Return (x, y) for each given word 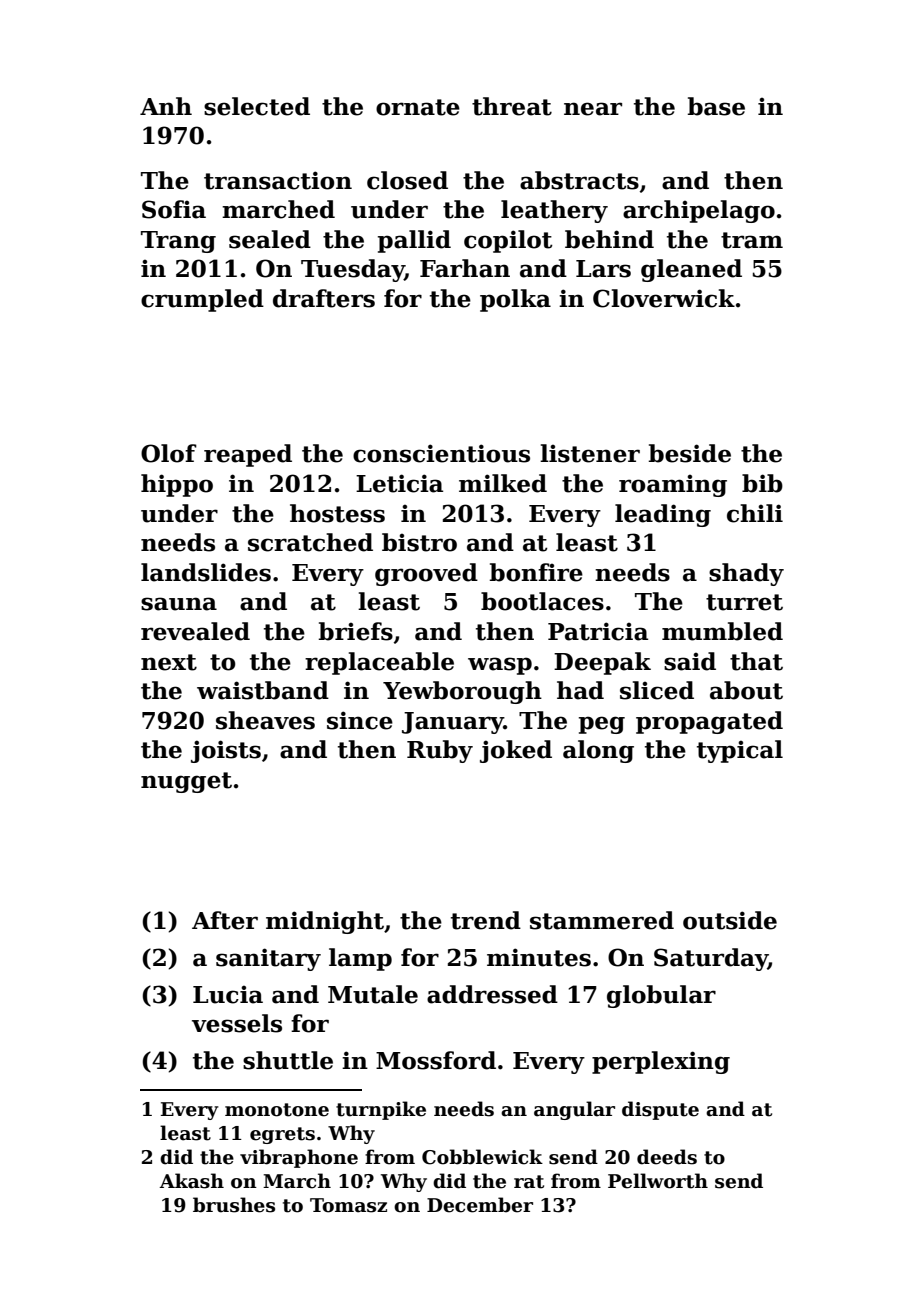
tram (752, 240)
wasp (500, 666)
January (453, 723)
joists (226, 751)
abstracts (579, 180)
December (480, 1205)
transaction (278, 180)
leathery (554, 211)
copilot (508, 241)
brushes (234, 1205)
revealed (195, 631)
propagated (709, 722)
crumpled (202, 300)
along (598, 751)
